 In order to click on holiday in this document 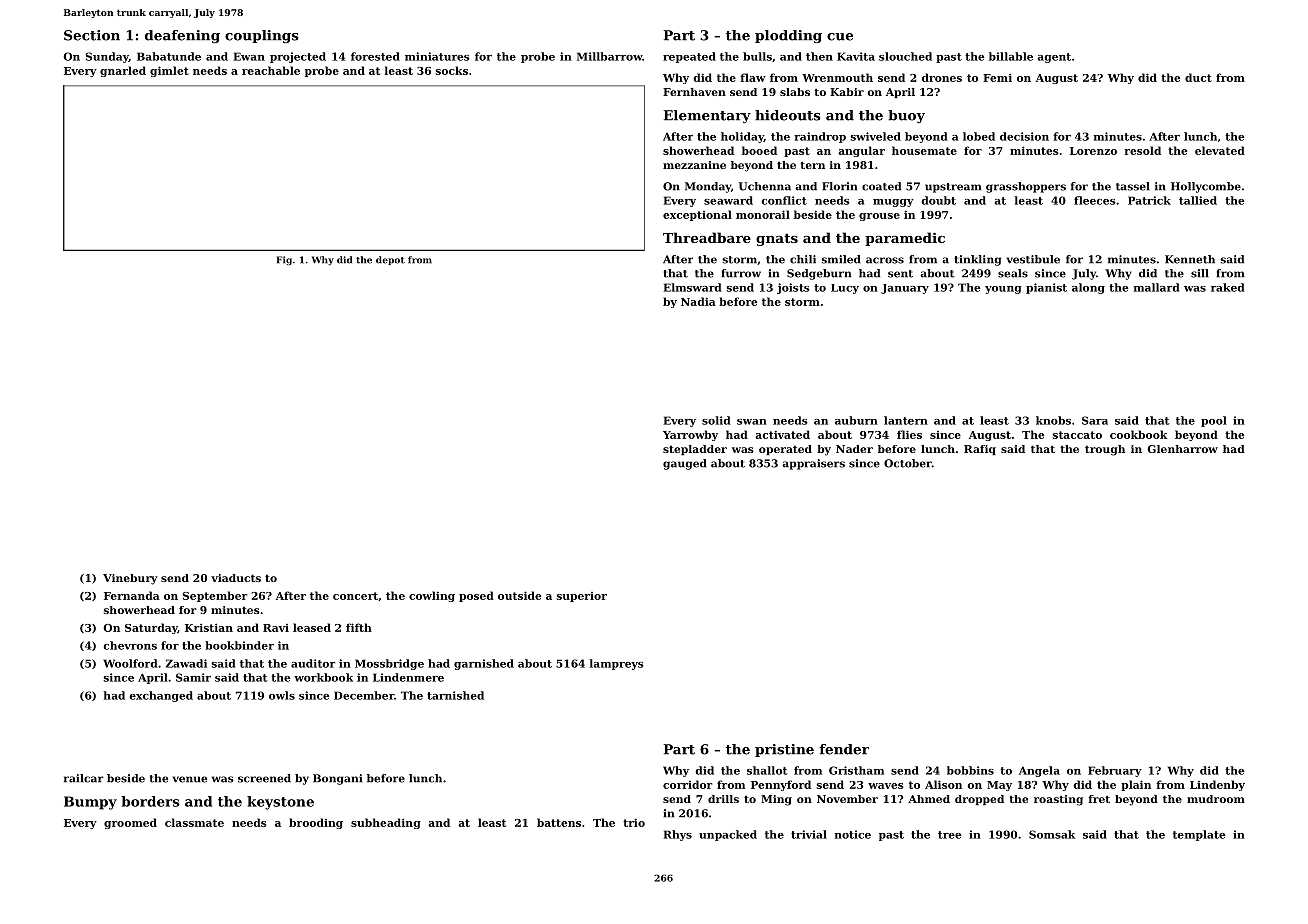, I will do `click(742, 137)`.
